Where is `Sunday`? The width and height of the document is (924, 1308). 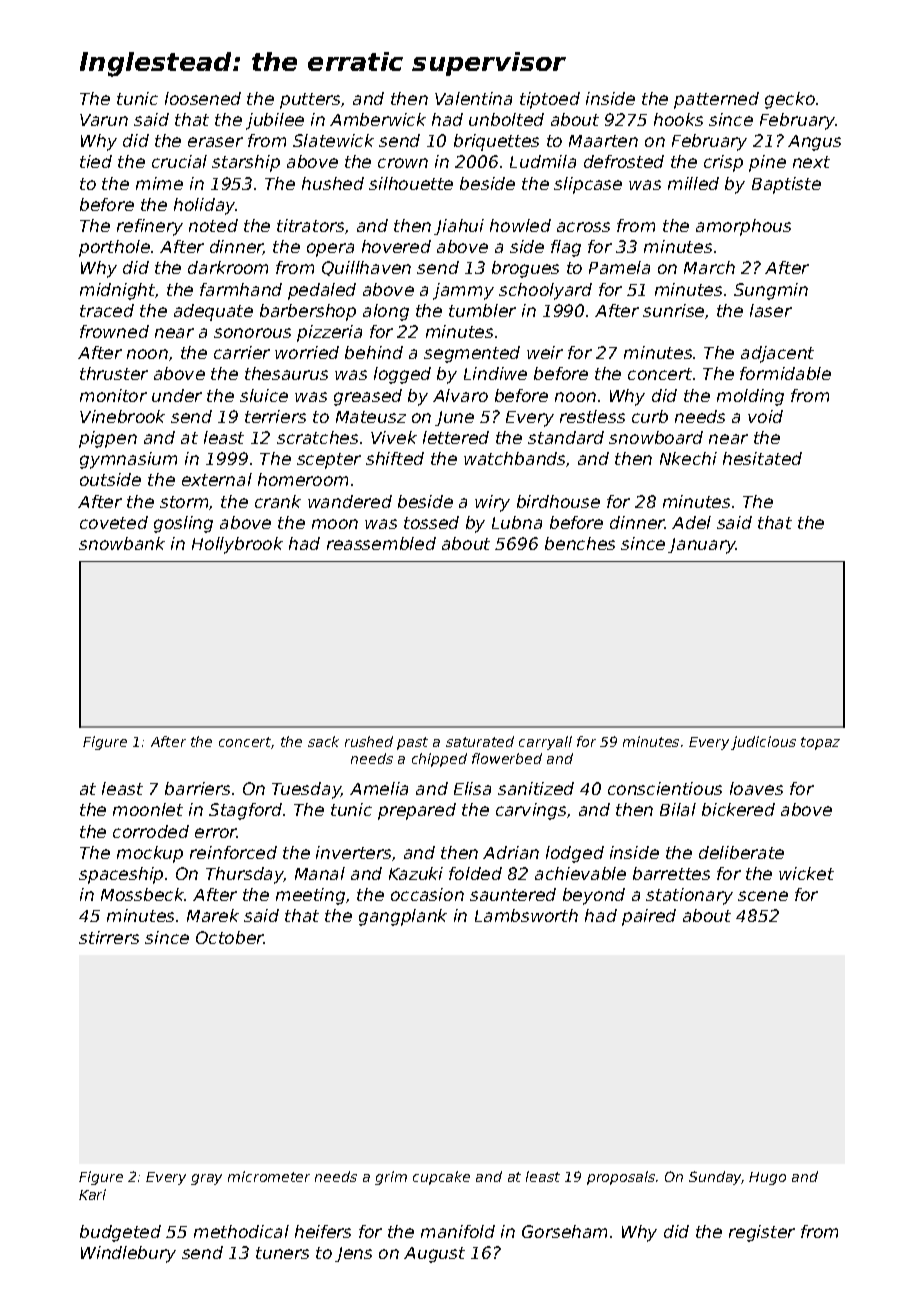 Sunday is located at coordinates (715, 1178).
